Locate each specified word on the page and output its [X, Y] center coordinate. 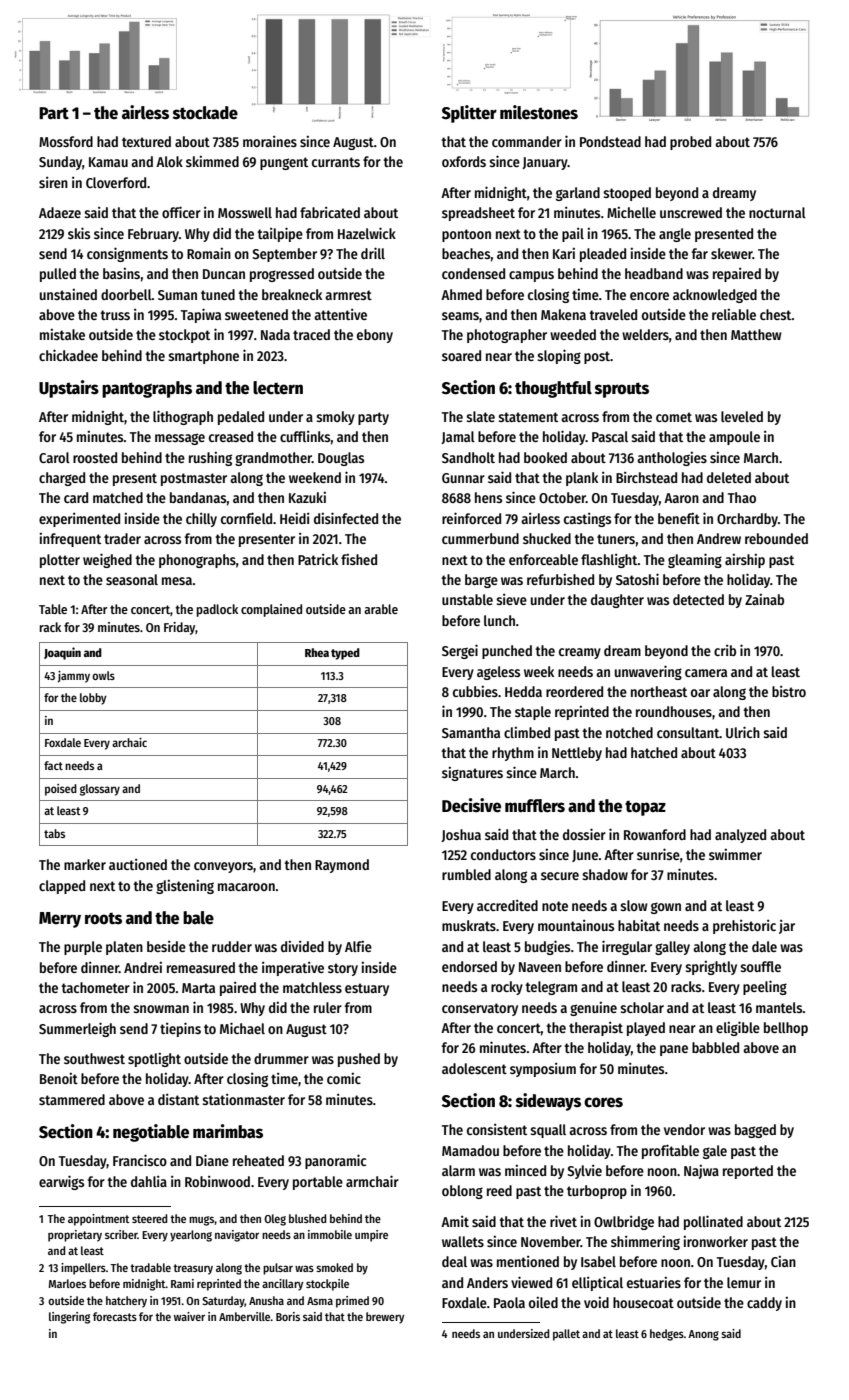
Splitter [469, 114]
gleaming [695, 560]
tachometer [95, 987]
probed [690, 143]
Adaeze [60, 212]
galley [672, 948]
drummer [281, 1058]
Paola [509, 1302]
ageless [498, 673]
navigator [237, 1236]
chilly [201, 520]
